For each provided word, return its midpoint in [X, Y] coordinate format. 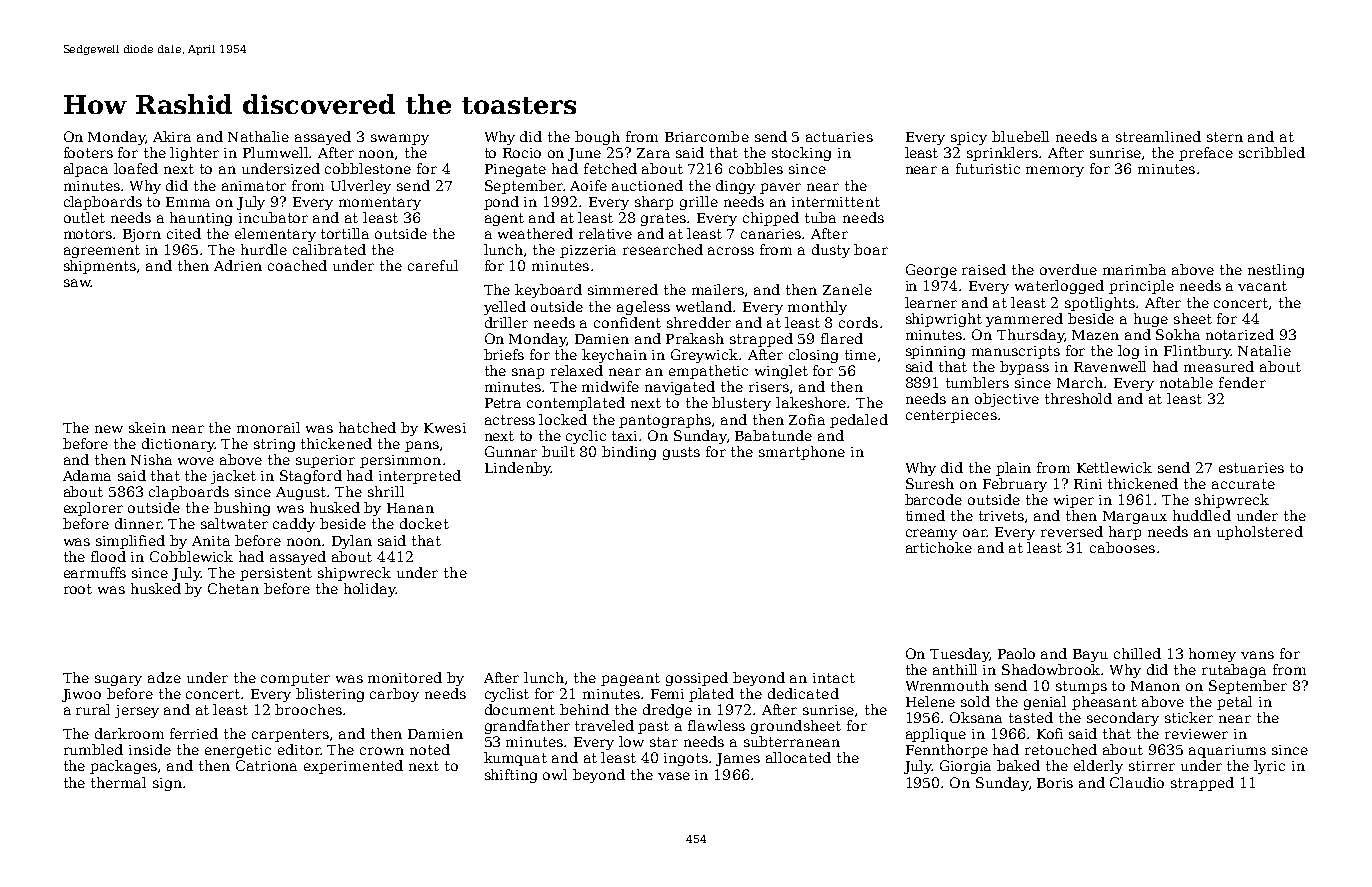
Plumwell [276, 152]
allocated [798, 757]
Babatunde [773, 435]
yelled [505, 308]
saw [77, 283]
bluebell [1020, 136]
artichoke [939, 547]
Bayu [1090, 655]
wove [196, 461]
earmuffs [95, 572]
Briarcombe [707, 136]
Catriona [266, 765]
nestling [1276, 271]
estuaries [1251, 468]
